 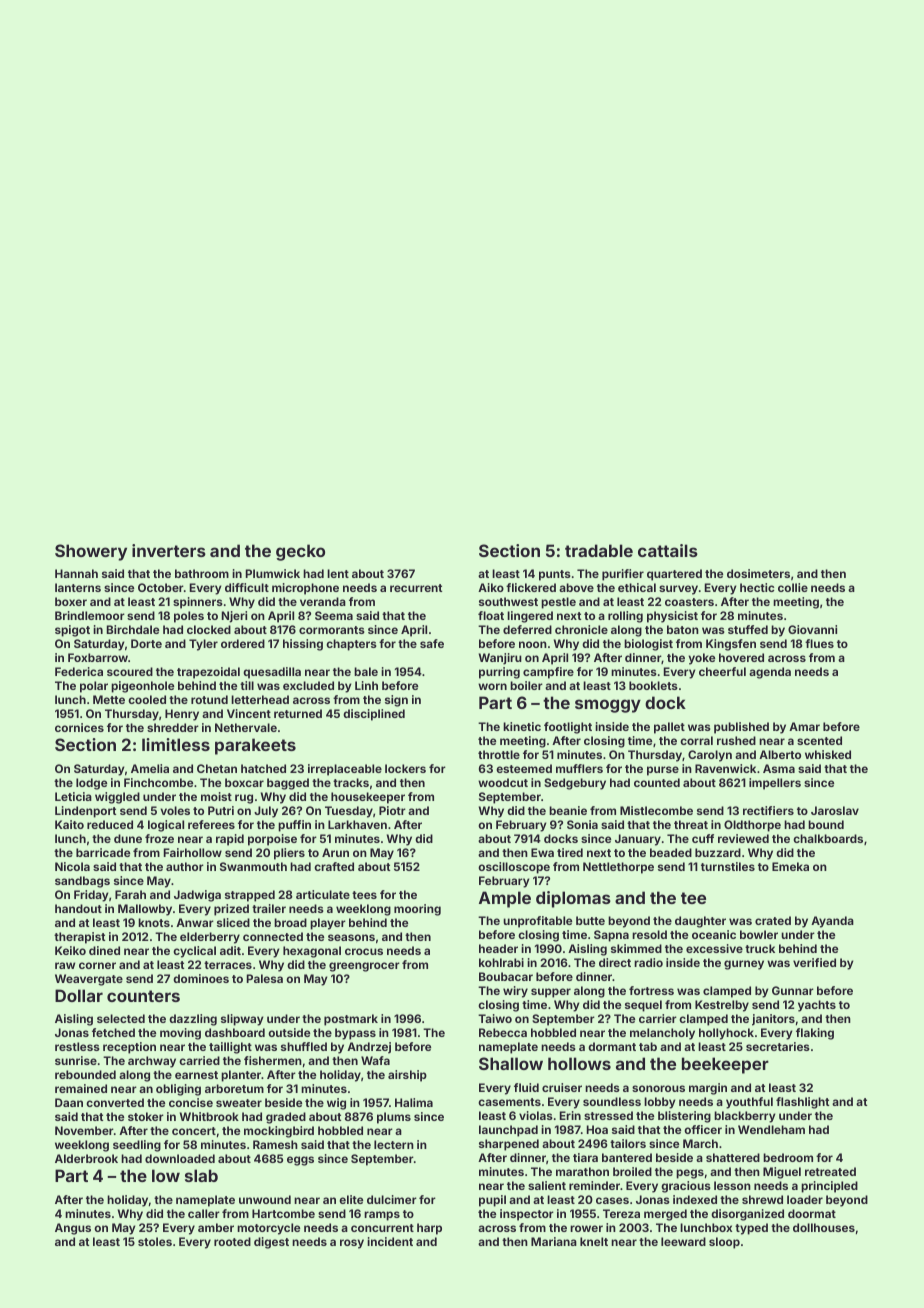 What do you see at coordinates (154, 922) in the screenshot?
I see `knots` at bounding box center [154, 922].
